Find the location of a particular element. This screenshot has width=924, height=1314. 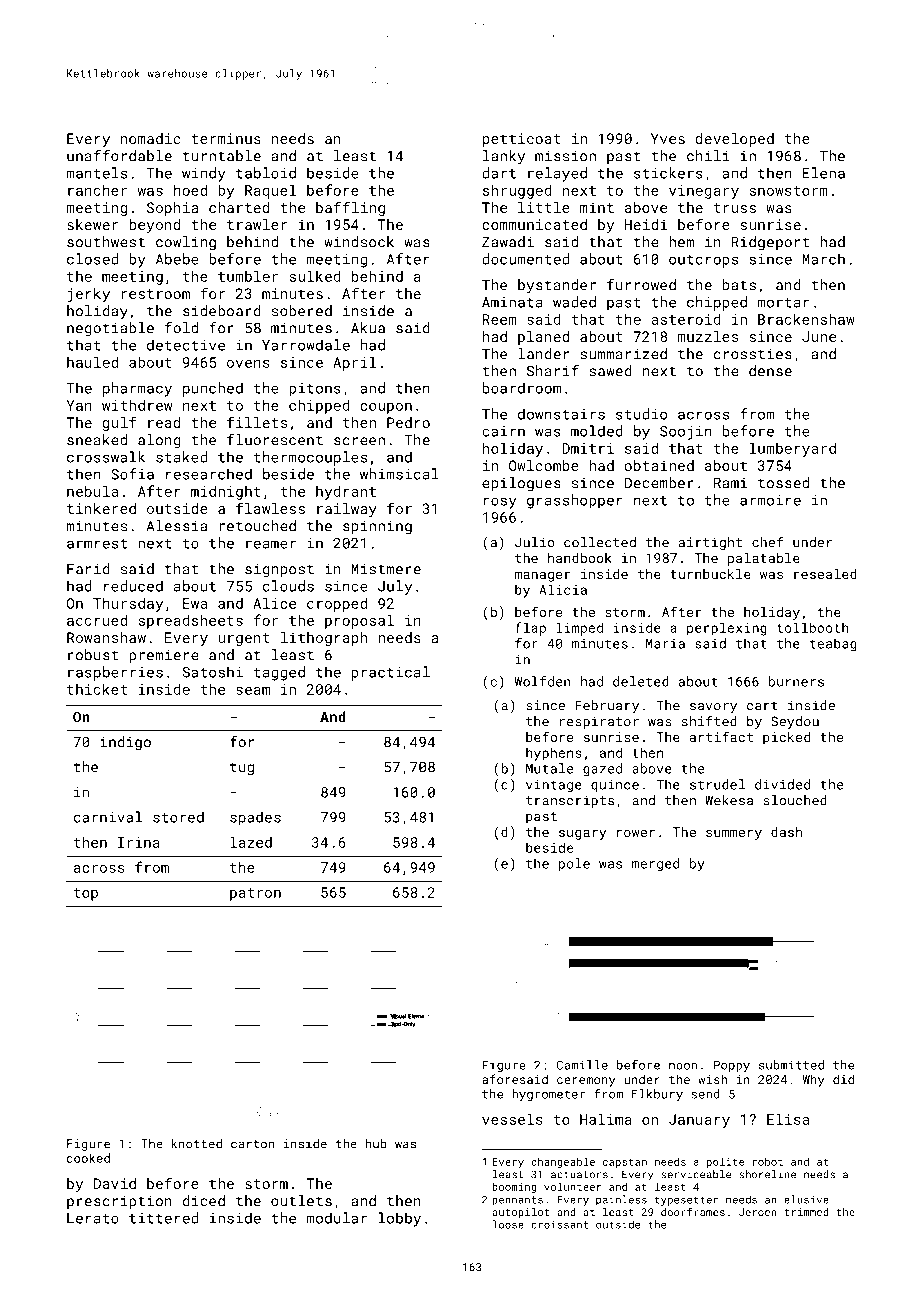

Mutale is located at coordinates (549, 768).
